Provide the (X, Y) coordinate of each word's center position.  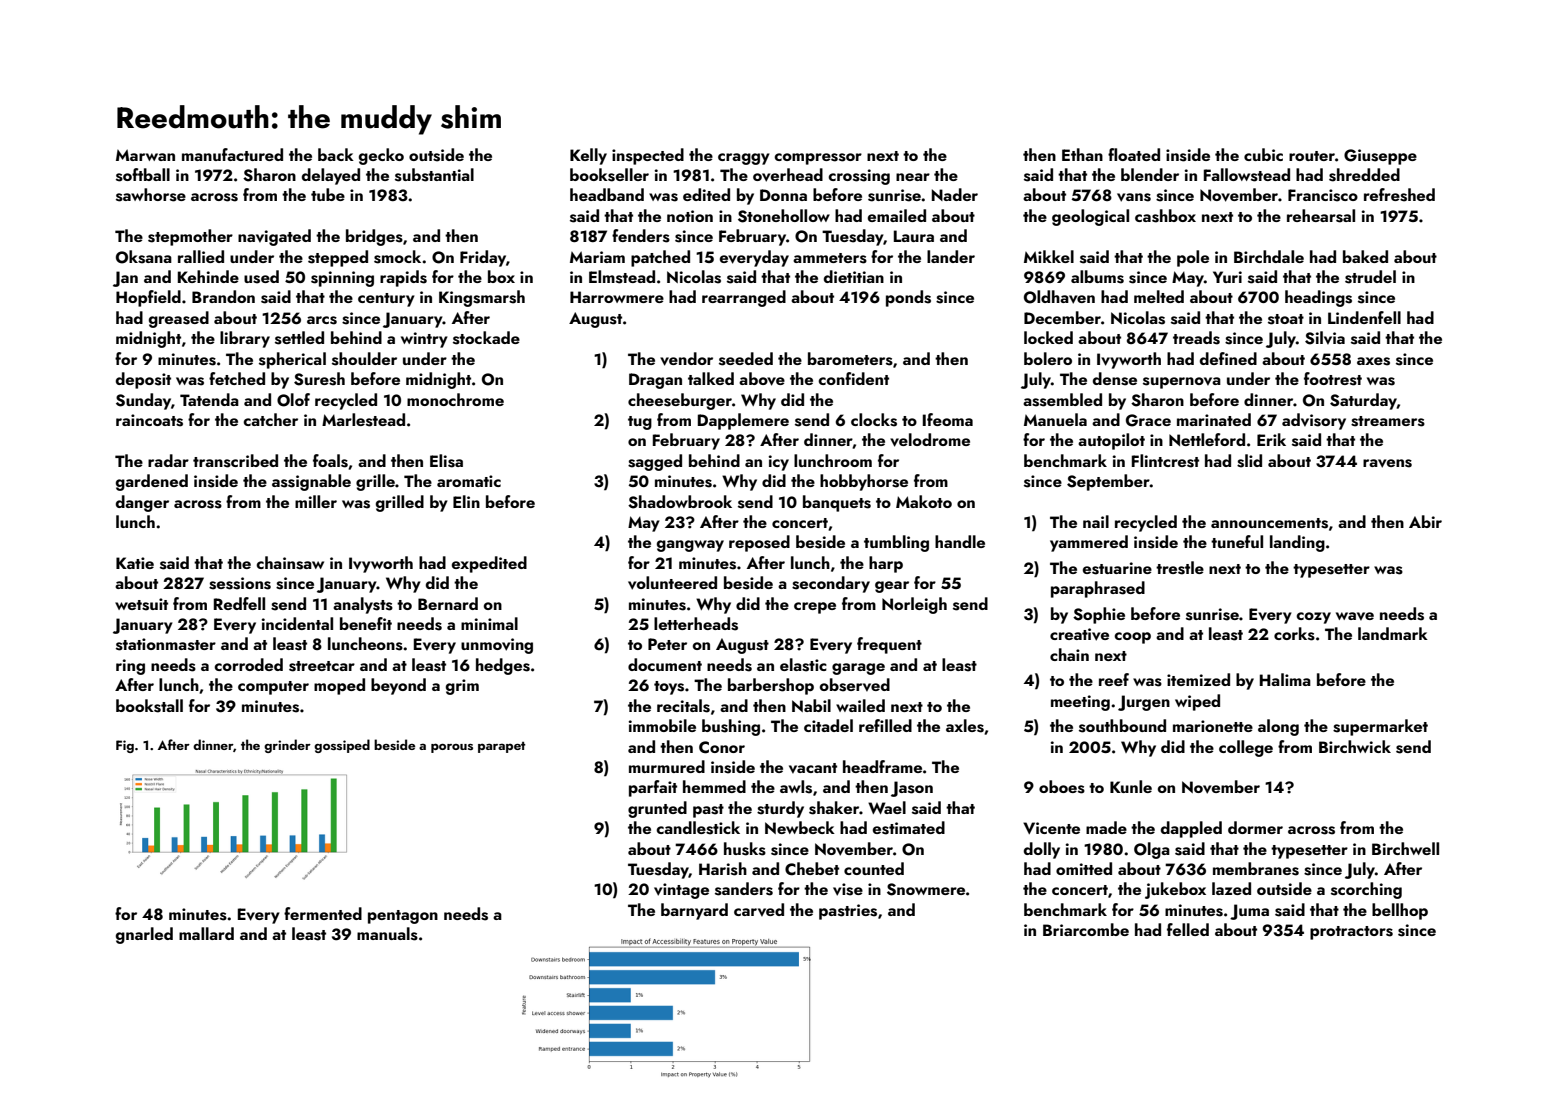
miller (316, 501)
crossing (859, 177)
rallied (201, 256)
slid (1249, 461)
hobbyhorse (864, 482)
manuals (387, 934)
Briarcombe (1086, 929)
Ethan (1082, 154)
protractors (1351, 933)
